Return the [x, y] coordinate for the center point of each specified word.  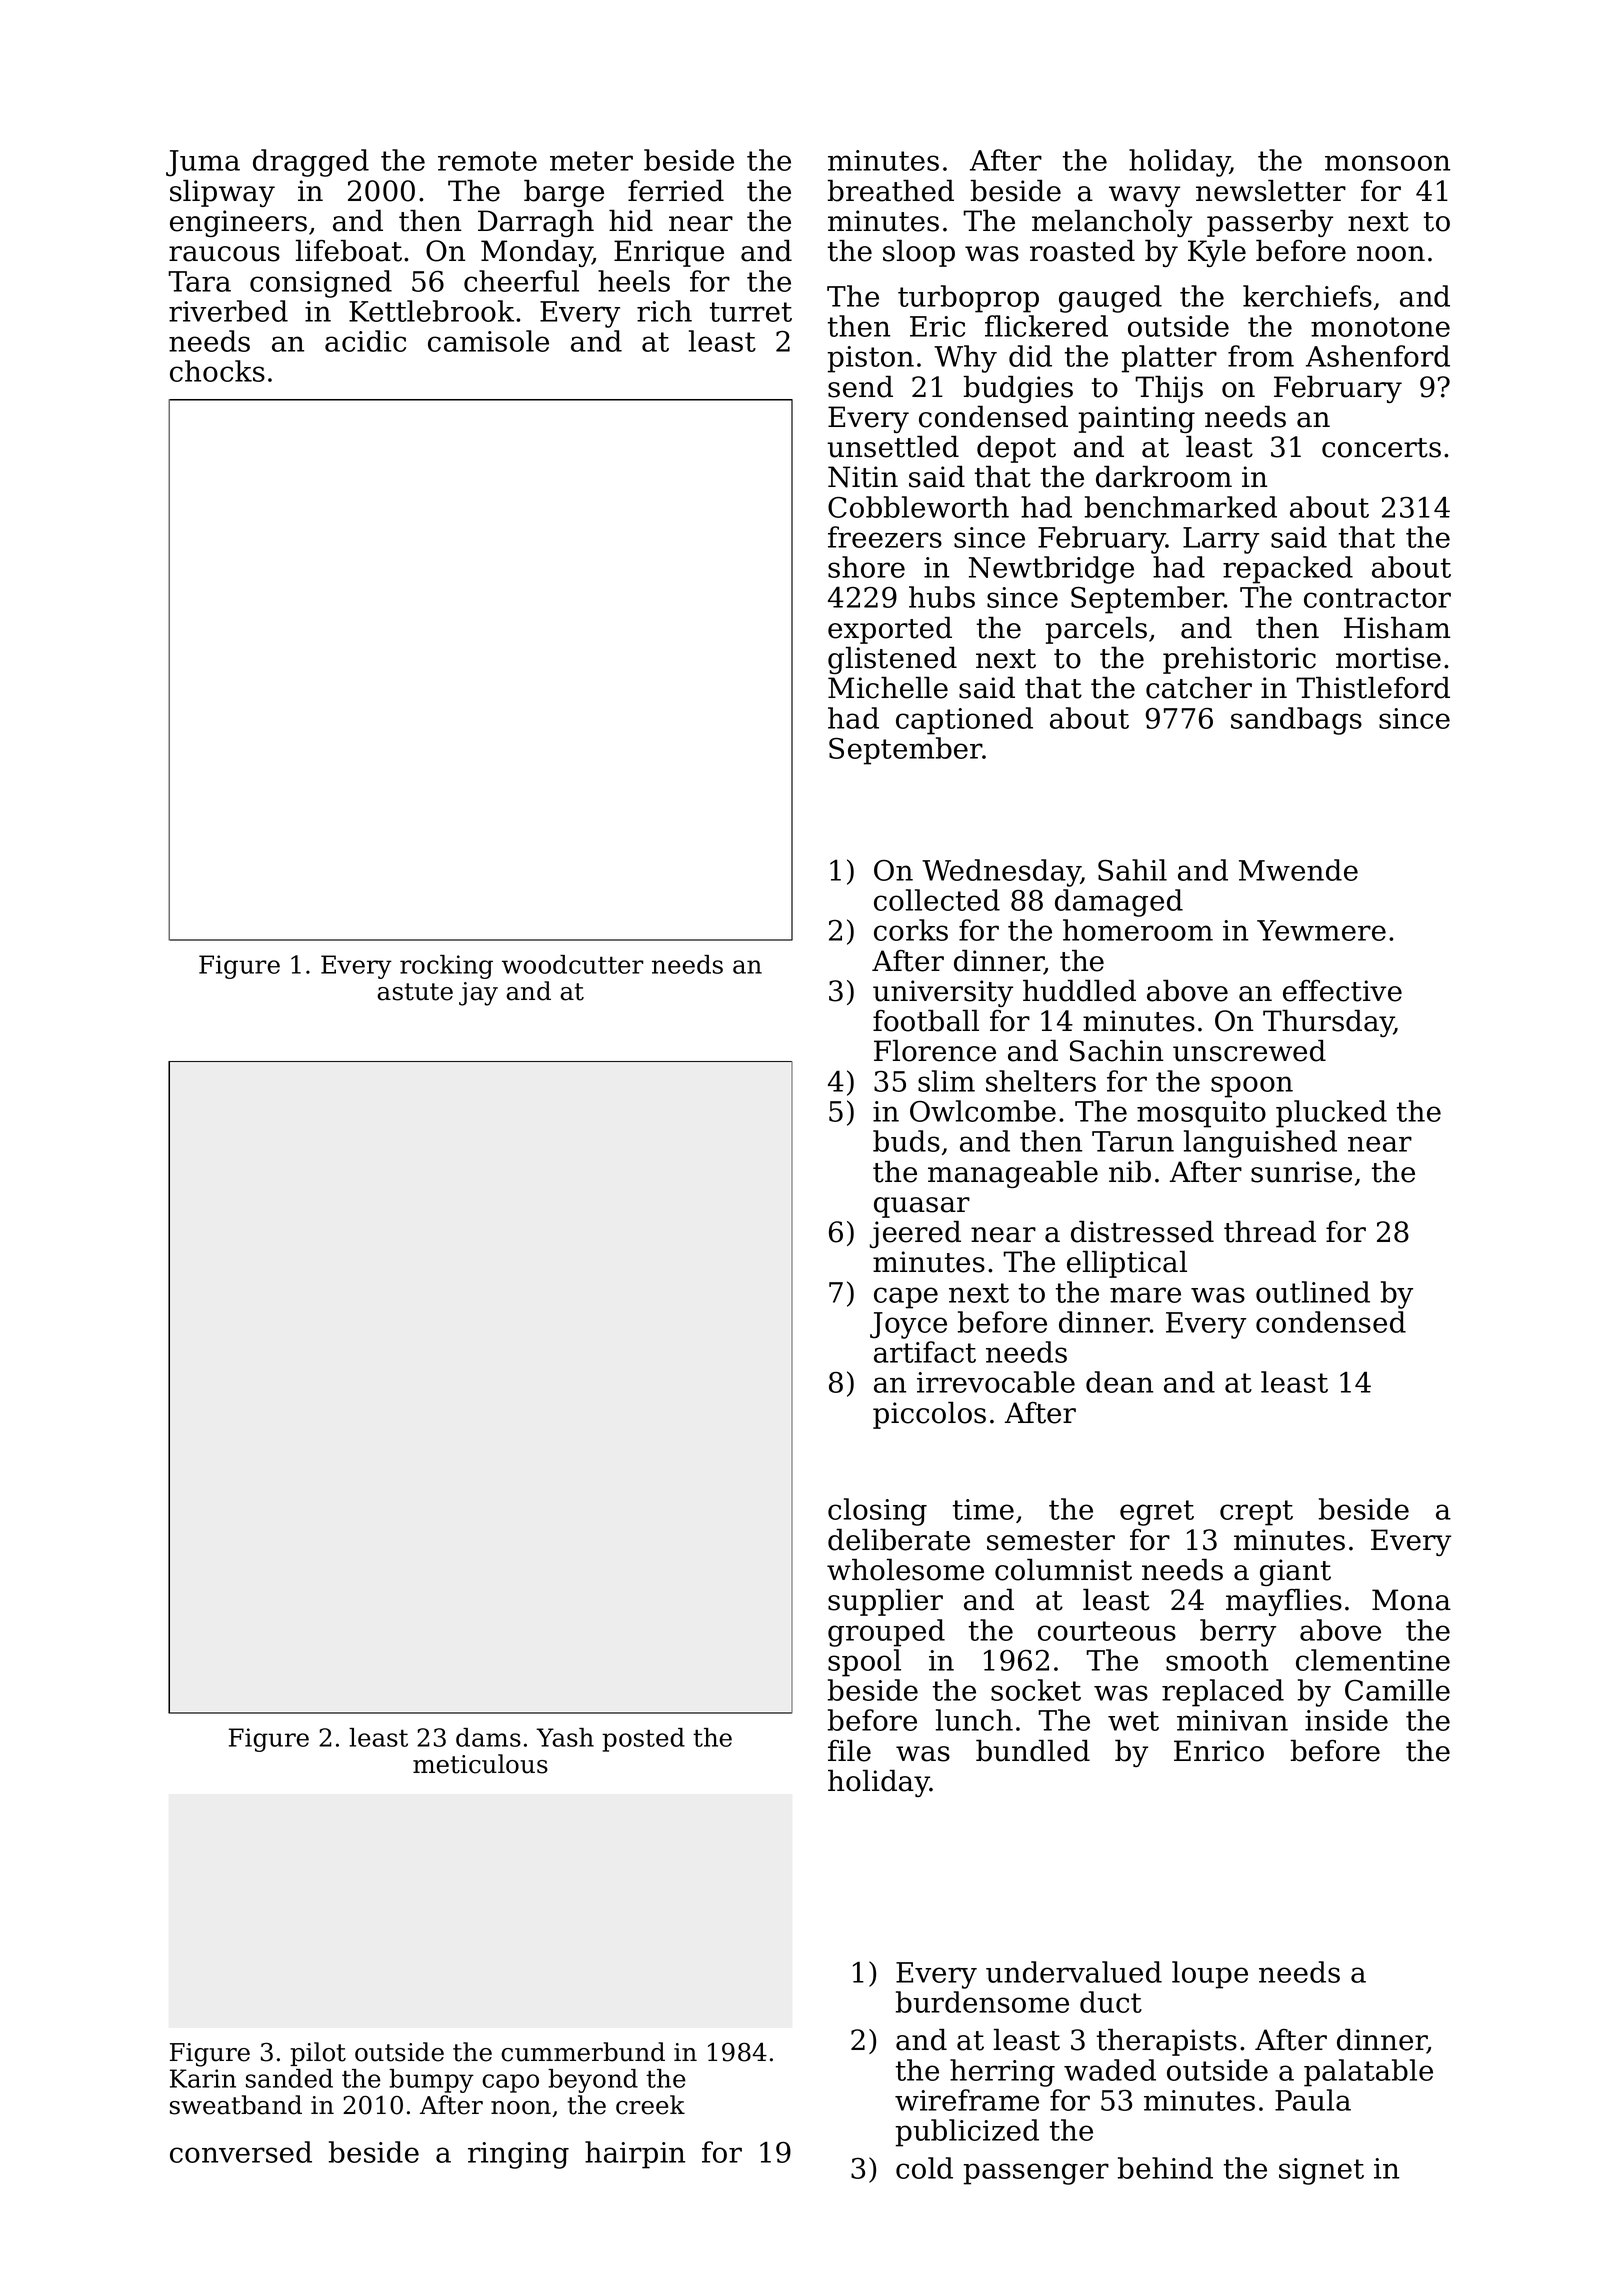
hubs [942, 597]
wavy [1144, 196]
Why [965, 359]
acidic [365, 341]
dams [488, 1737]
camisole [488, 341]
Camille [1397, 1690]
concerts [1381, 448]
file [849, 1751]
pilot [318, 2054]
